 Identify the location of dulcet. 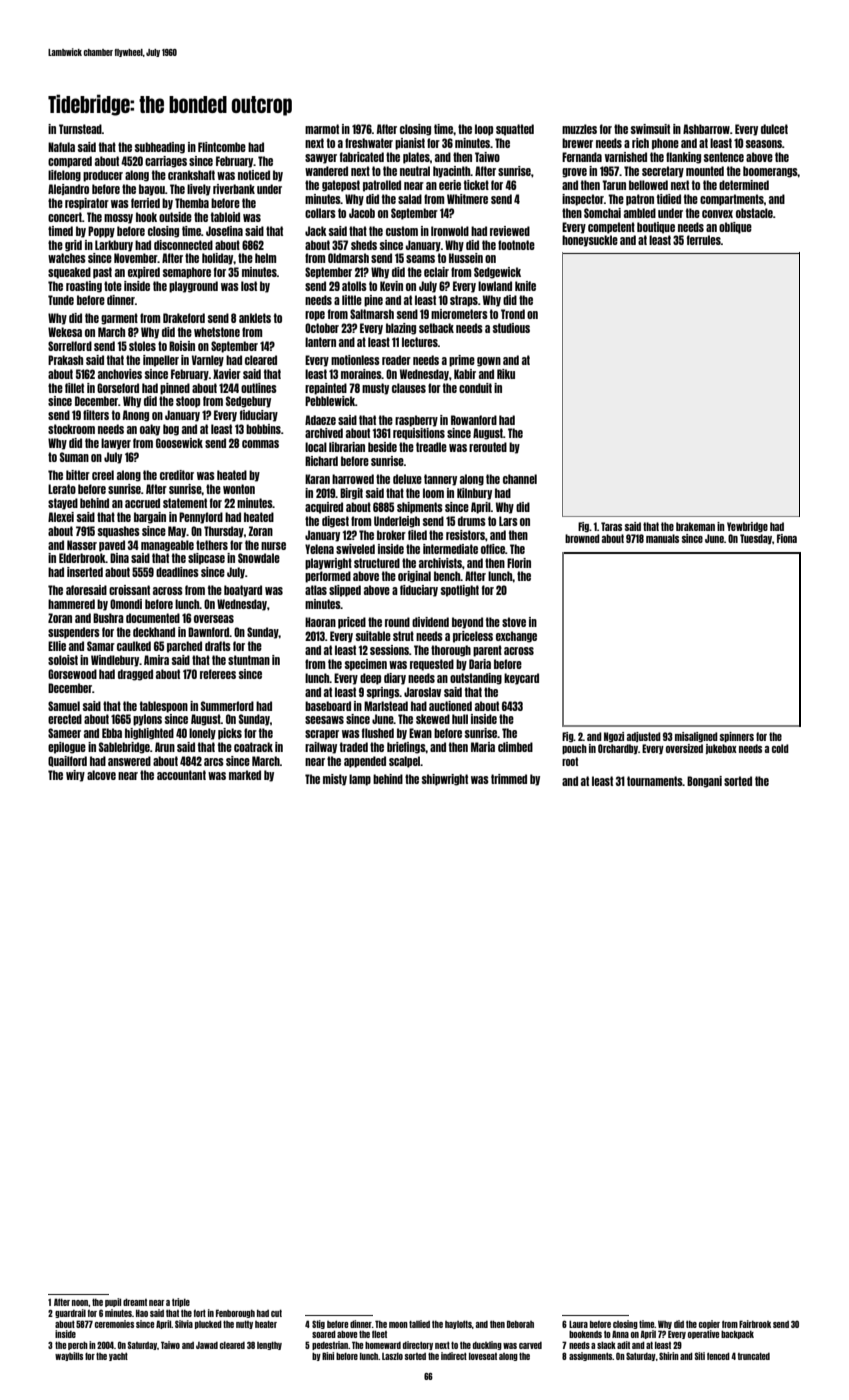
(774, 129).
